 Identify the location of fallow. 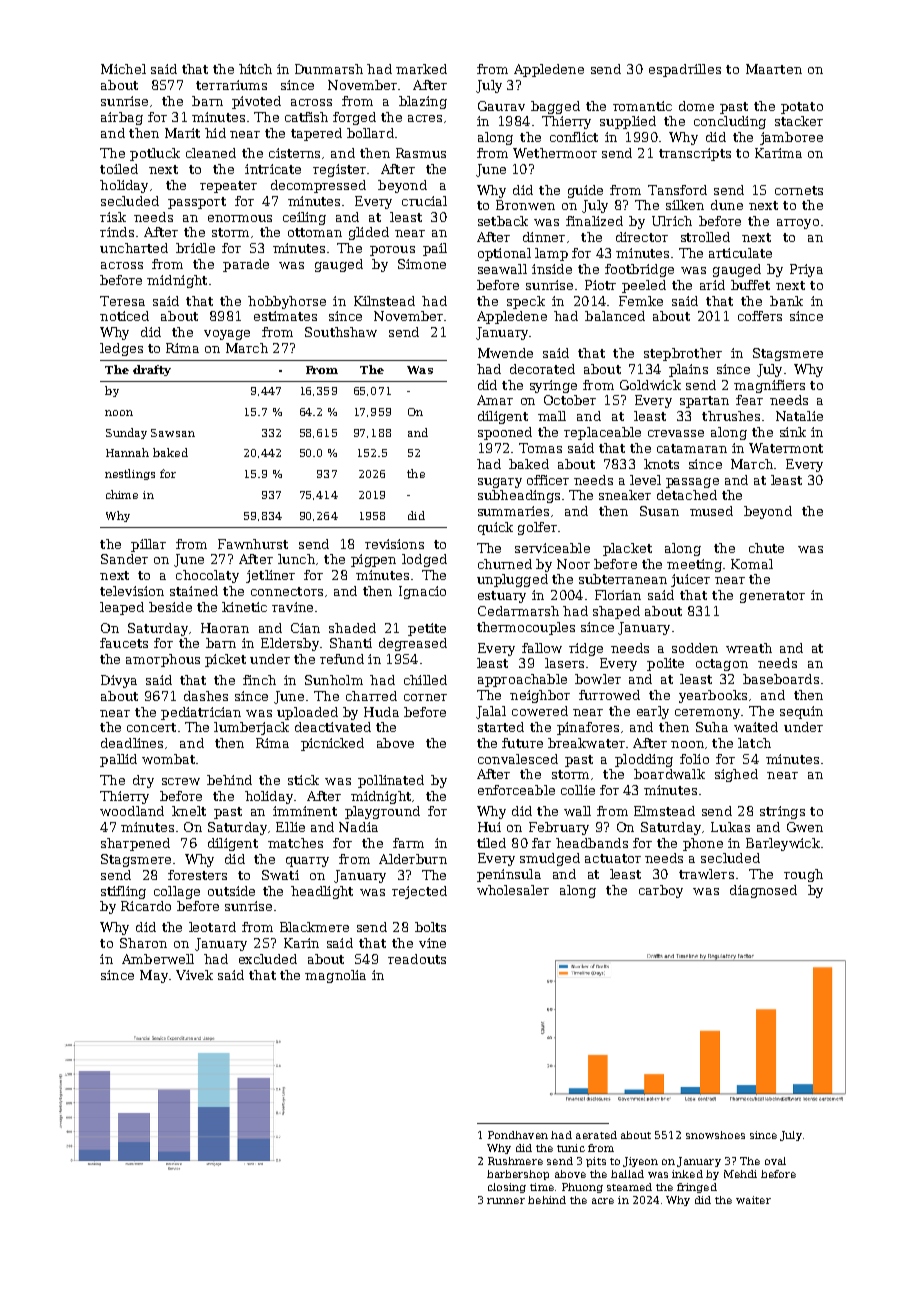
(542, 648).
